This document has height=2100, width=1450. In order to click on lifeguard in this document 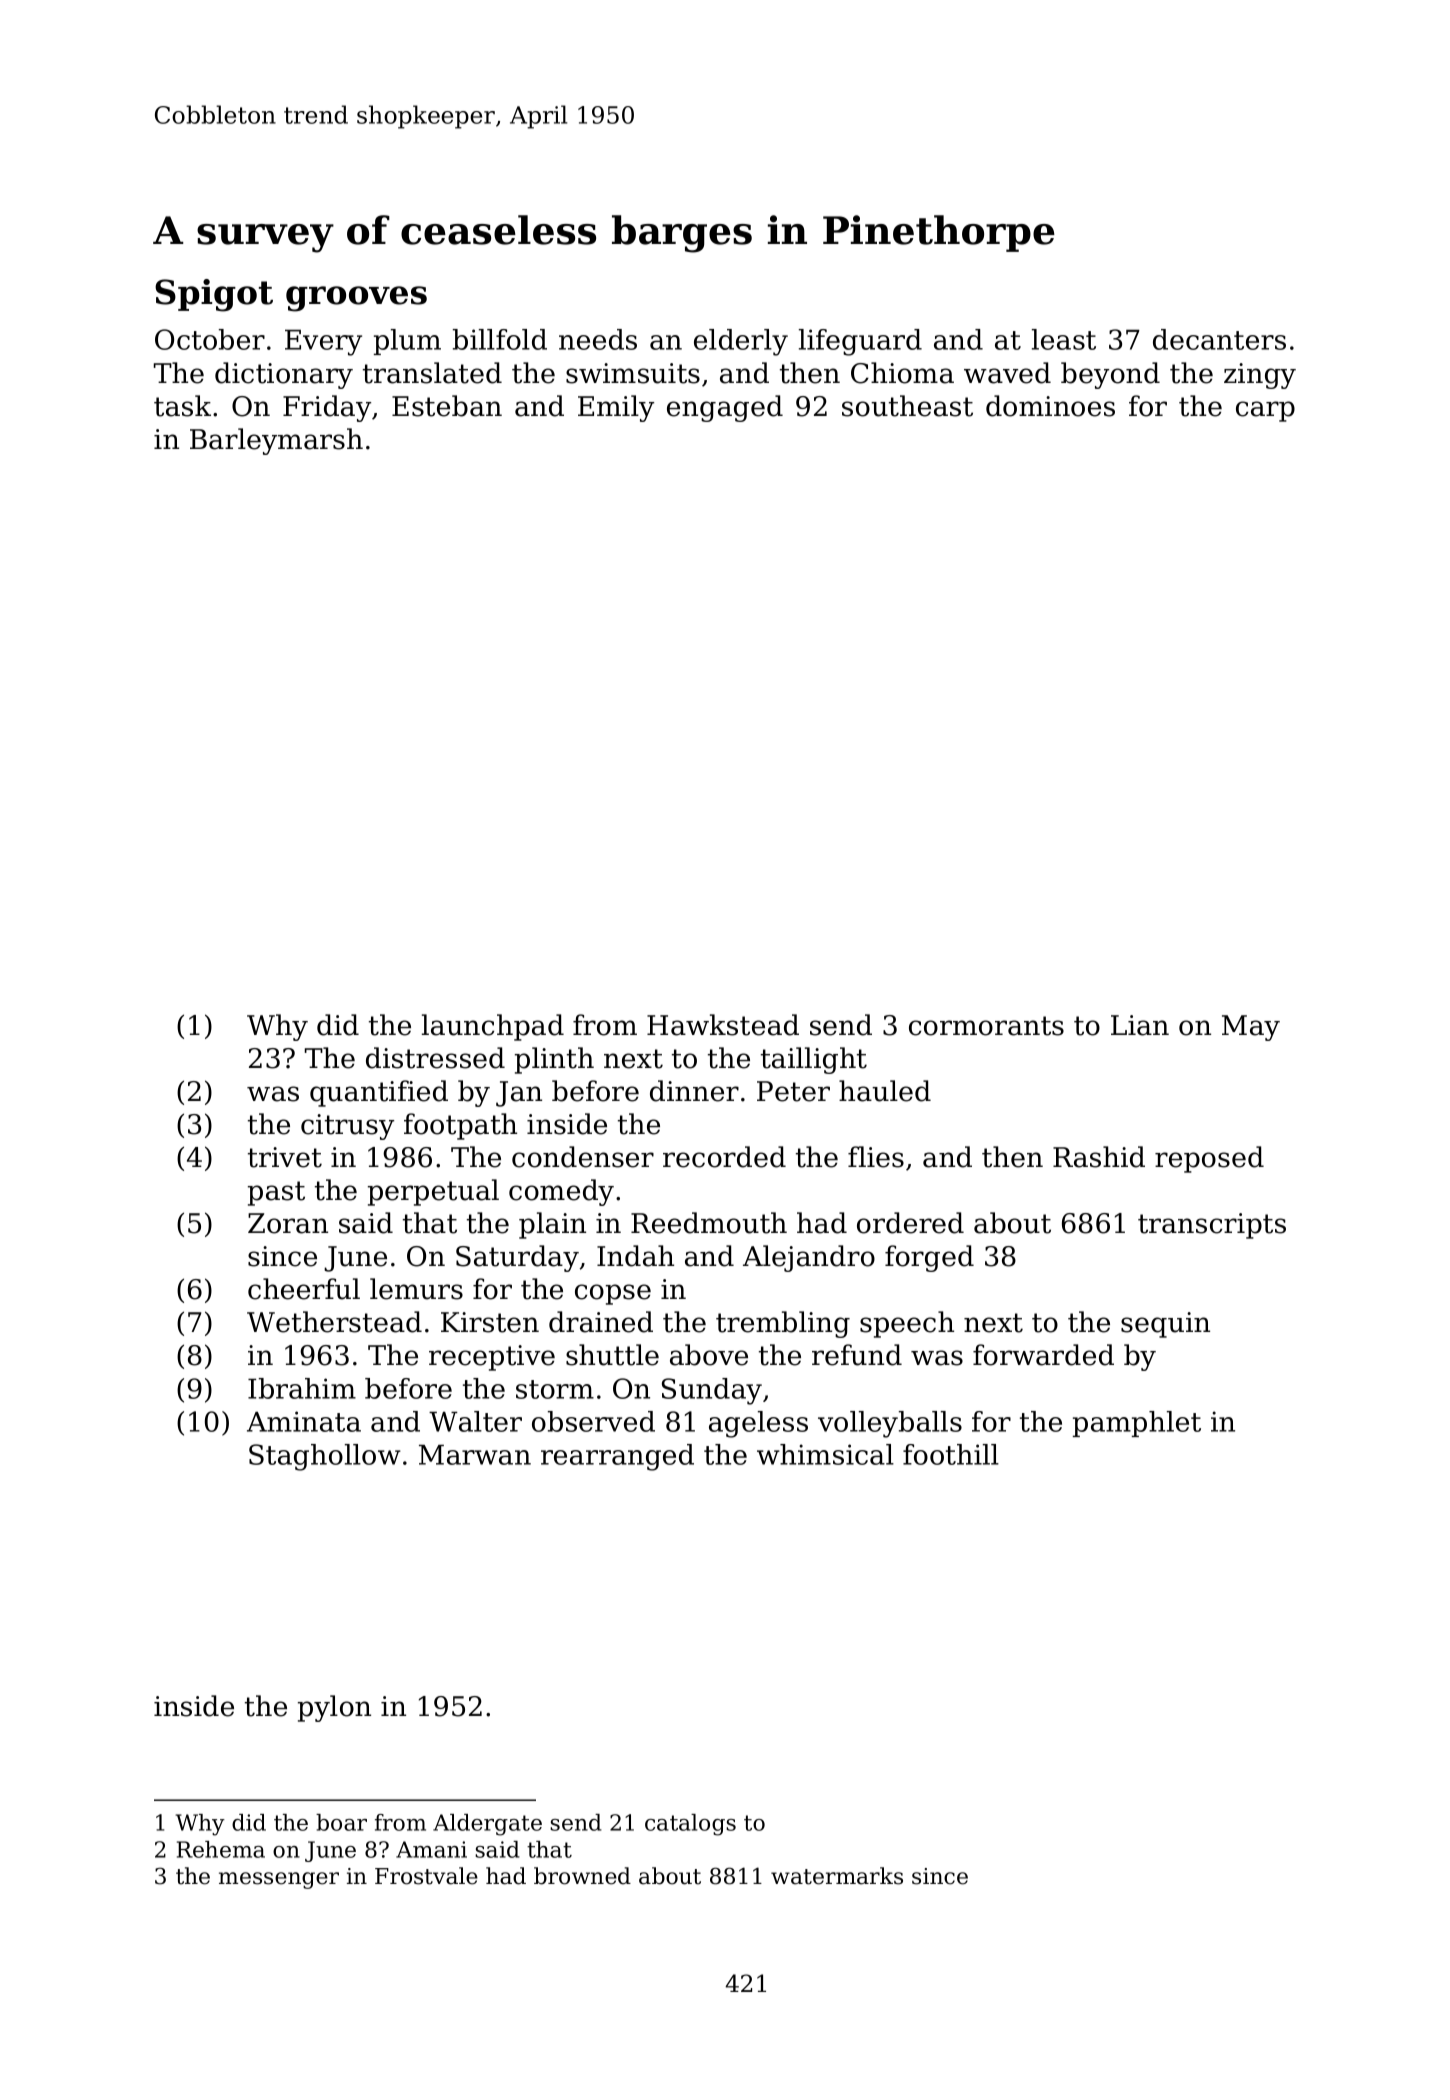, I will do `click(860, 342)`.
